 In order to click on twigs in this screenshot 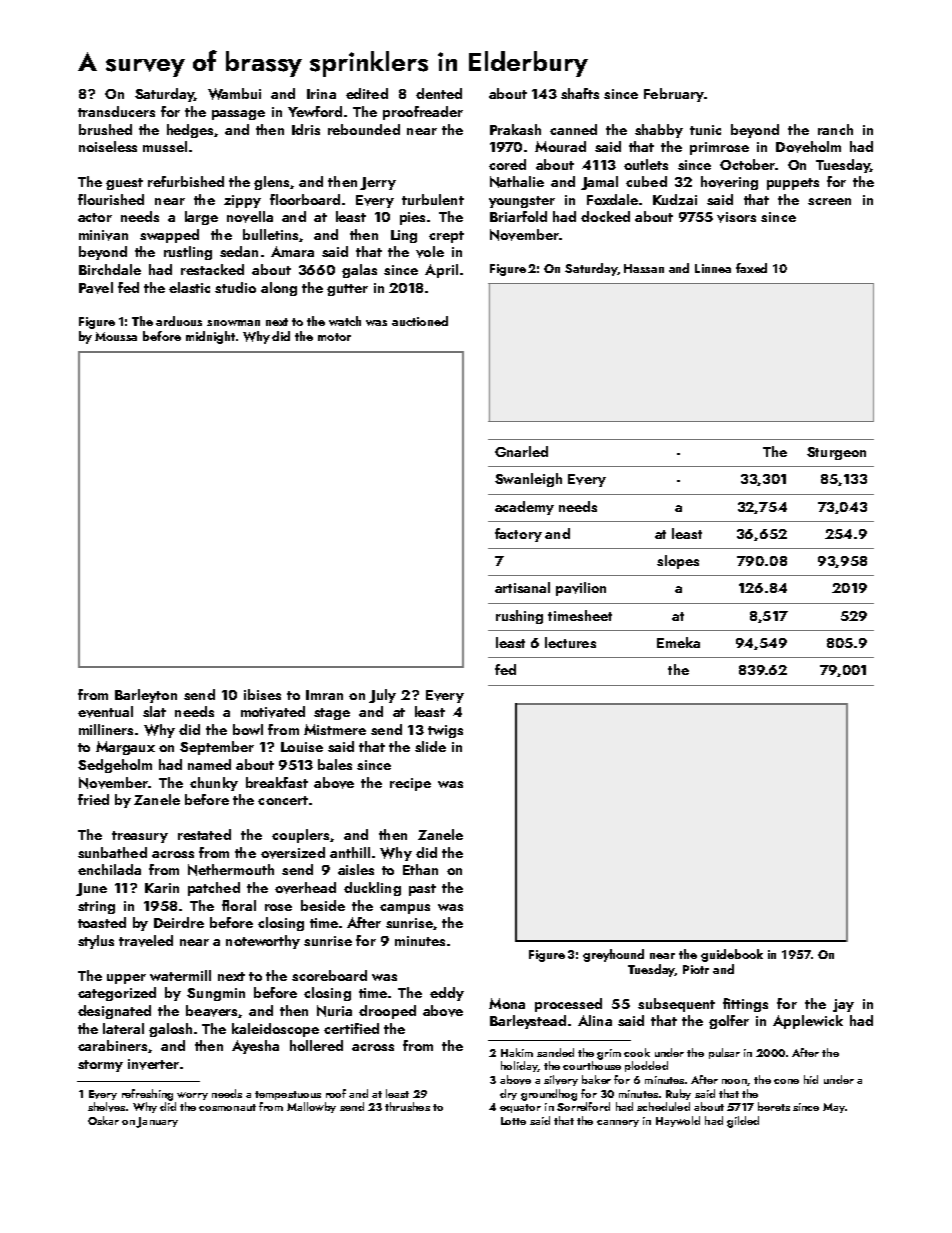, I will do `click(445, 731)`.
